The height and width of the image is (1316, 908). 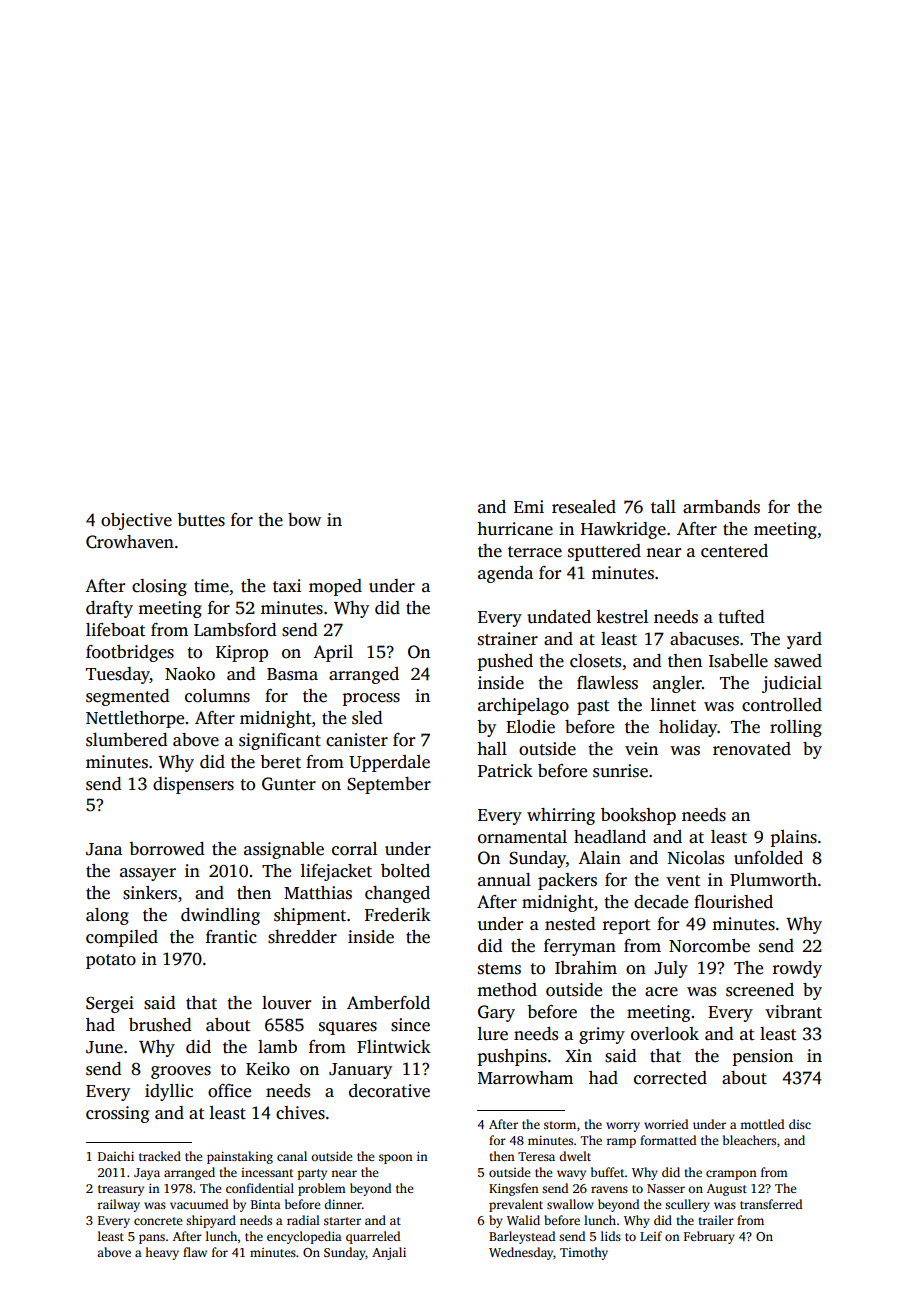 What do you see at coordinates (797, 969) in the image?
I see `rowdy` at bounding box center [797, 969].
